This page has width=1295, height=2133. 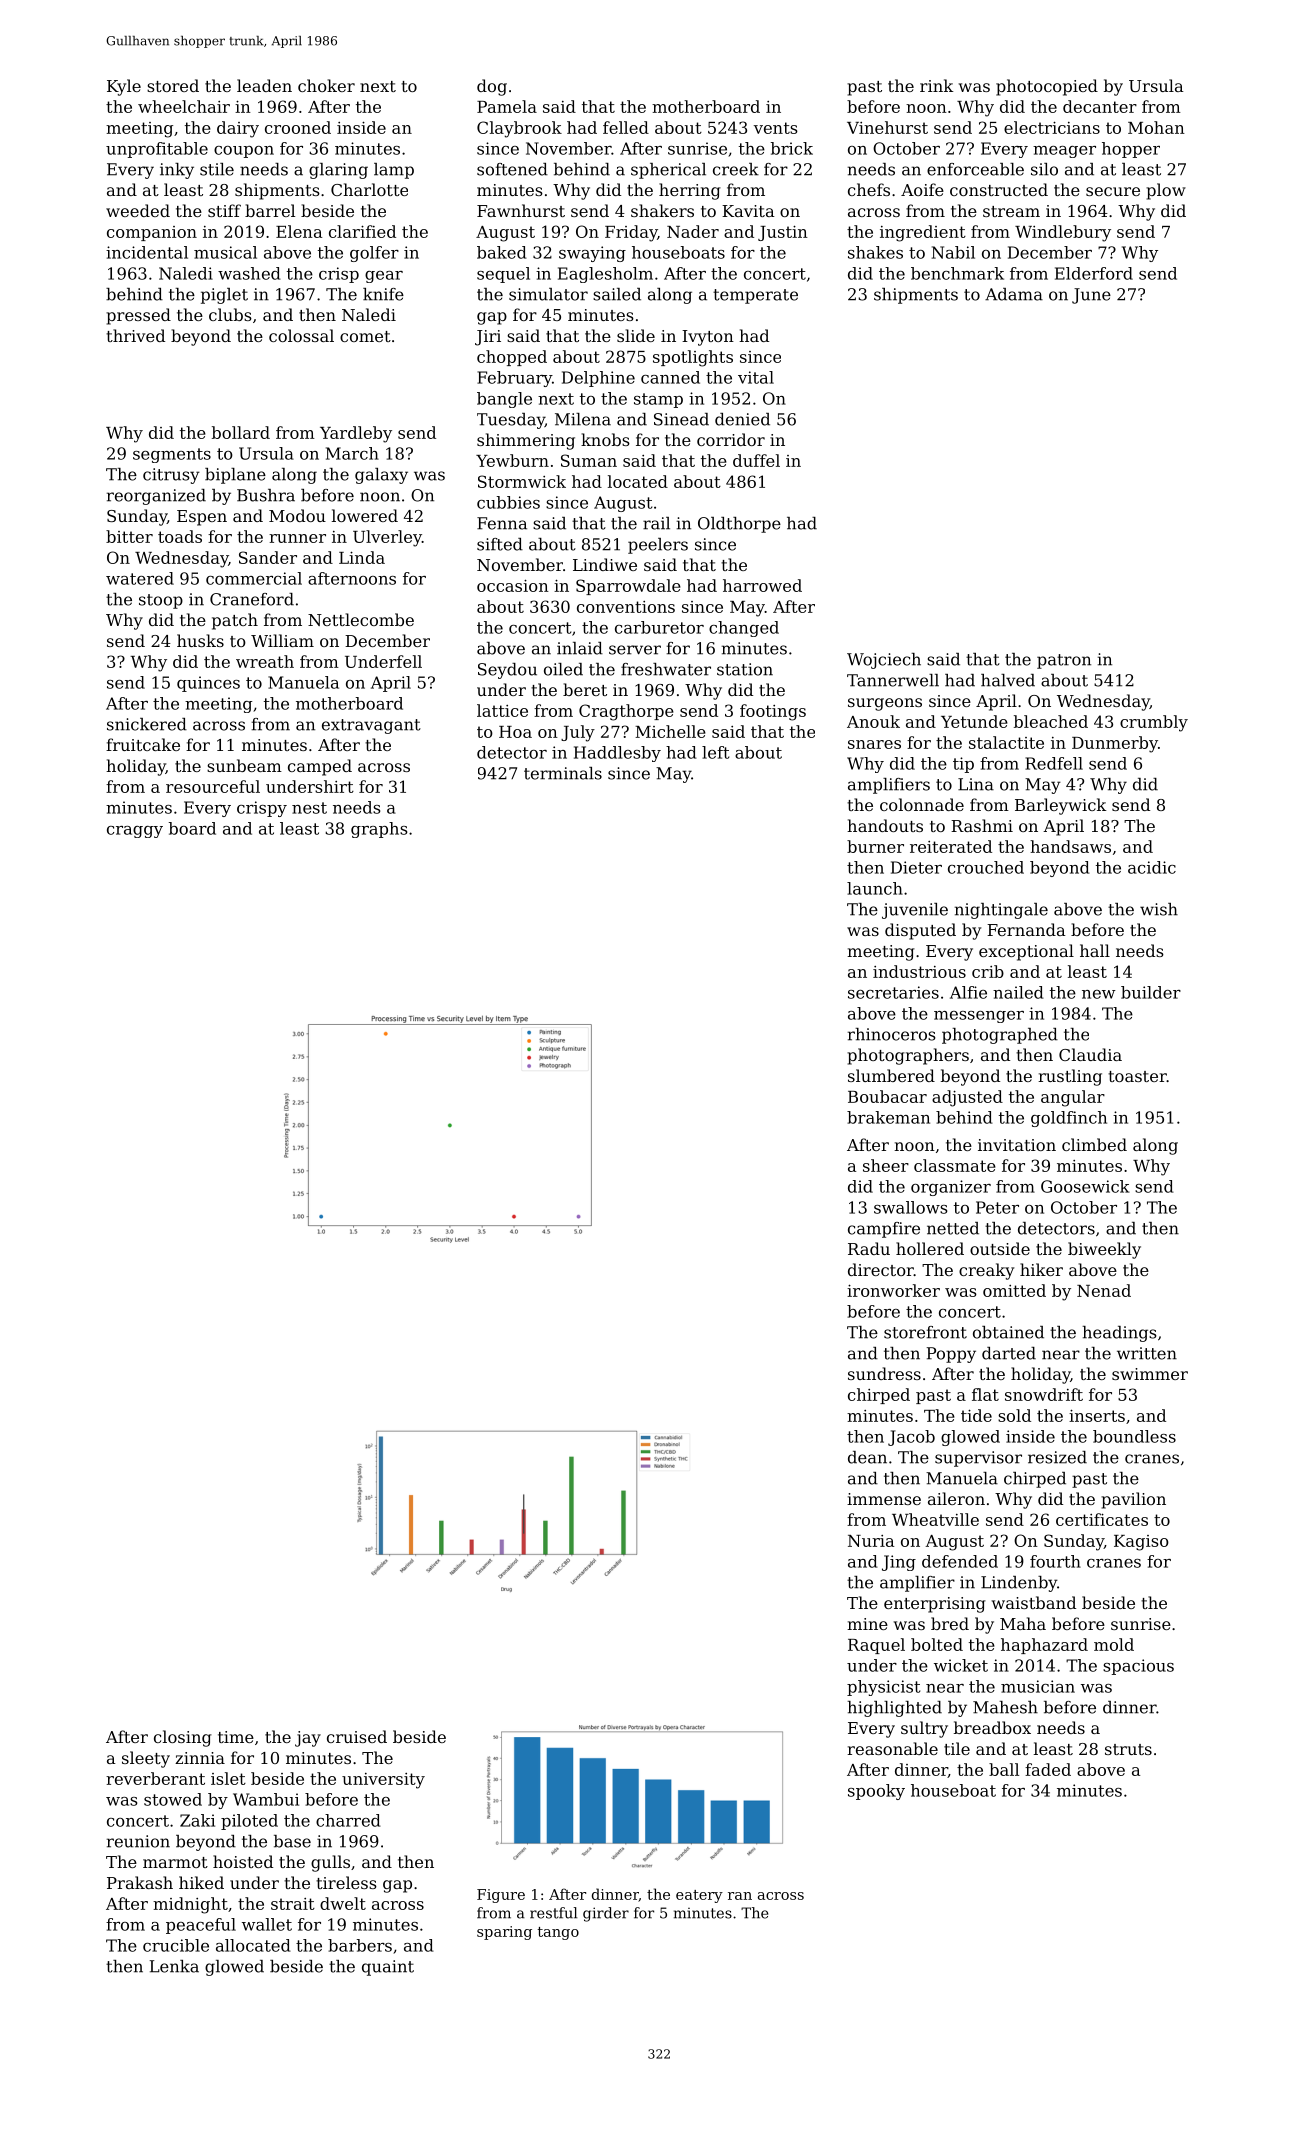 I want to click on duffel, so click(x=756, y=460).
